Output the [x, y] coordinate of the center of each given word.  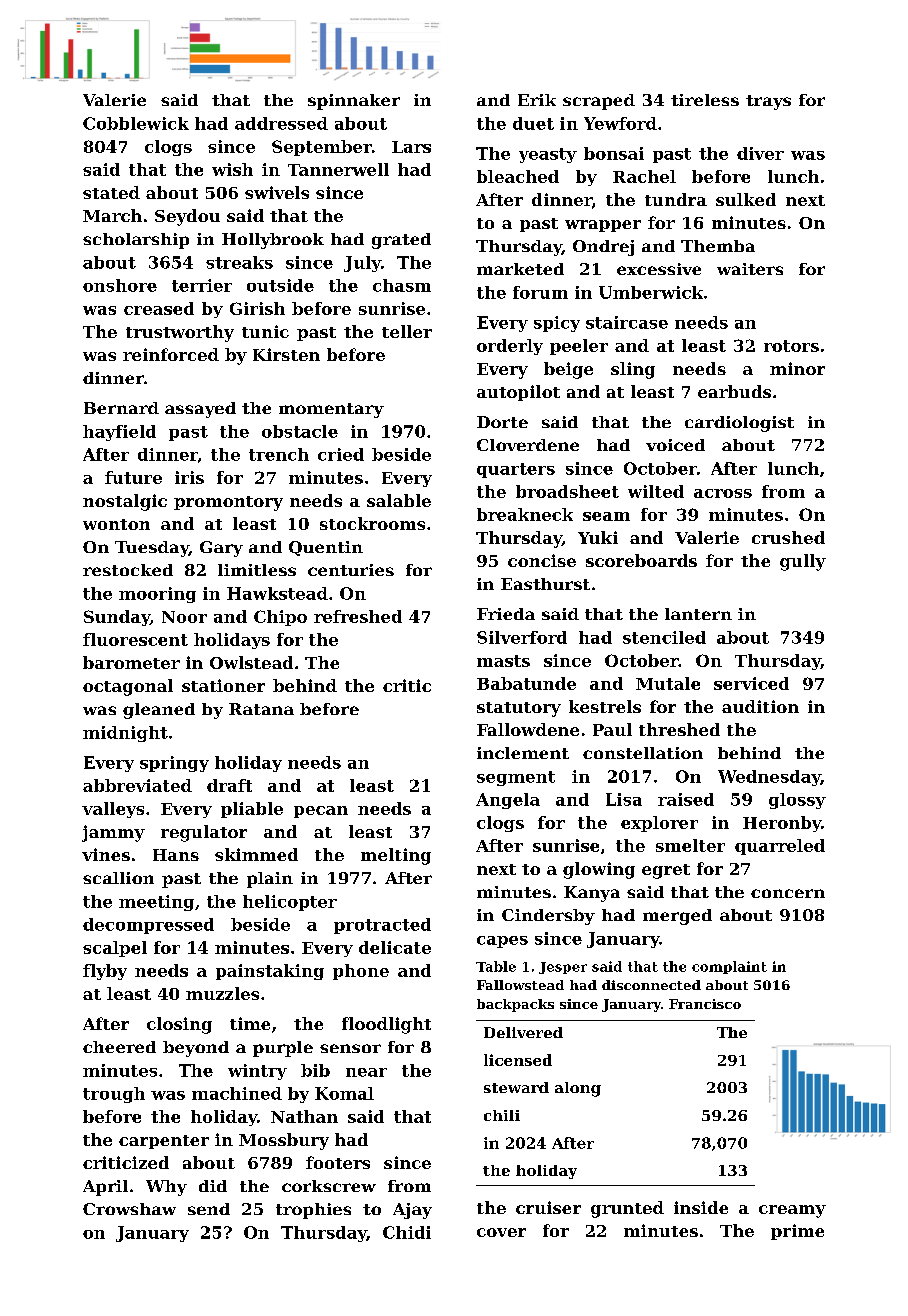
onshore [120, 285]
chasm [402, 285]
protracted [382, 926]
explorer [659, 824]
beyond [196, 1049]
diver [760, 153]
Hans [176, 855]
